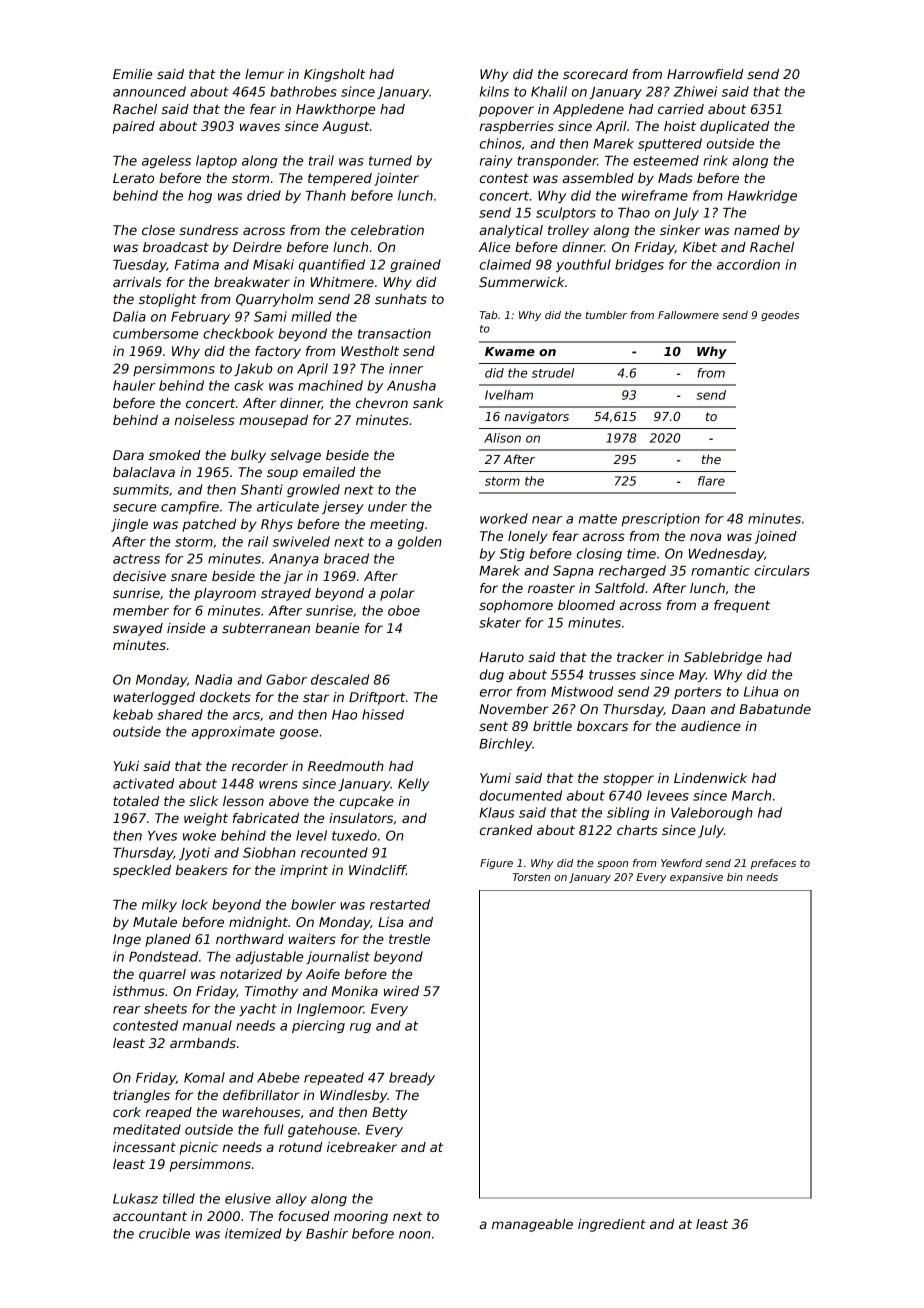 The height and width of the screenshot is (1308, 924). Describe the element at coordinates (521, 795) in the screenshot. I see `documented` at that location.
